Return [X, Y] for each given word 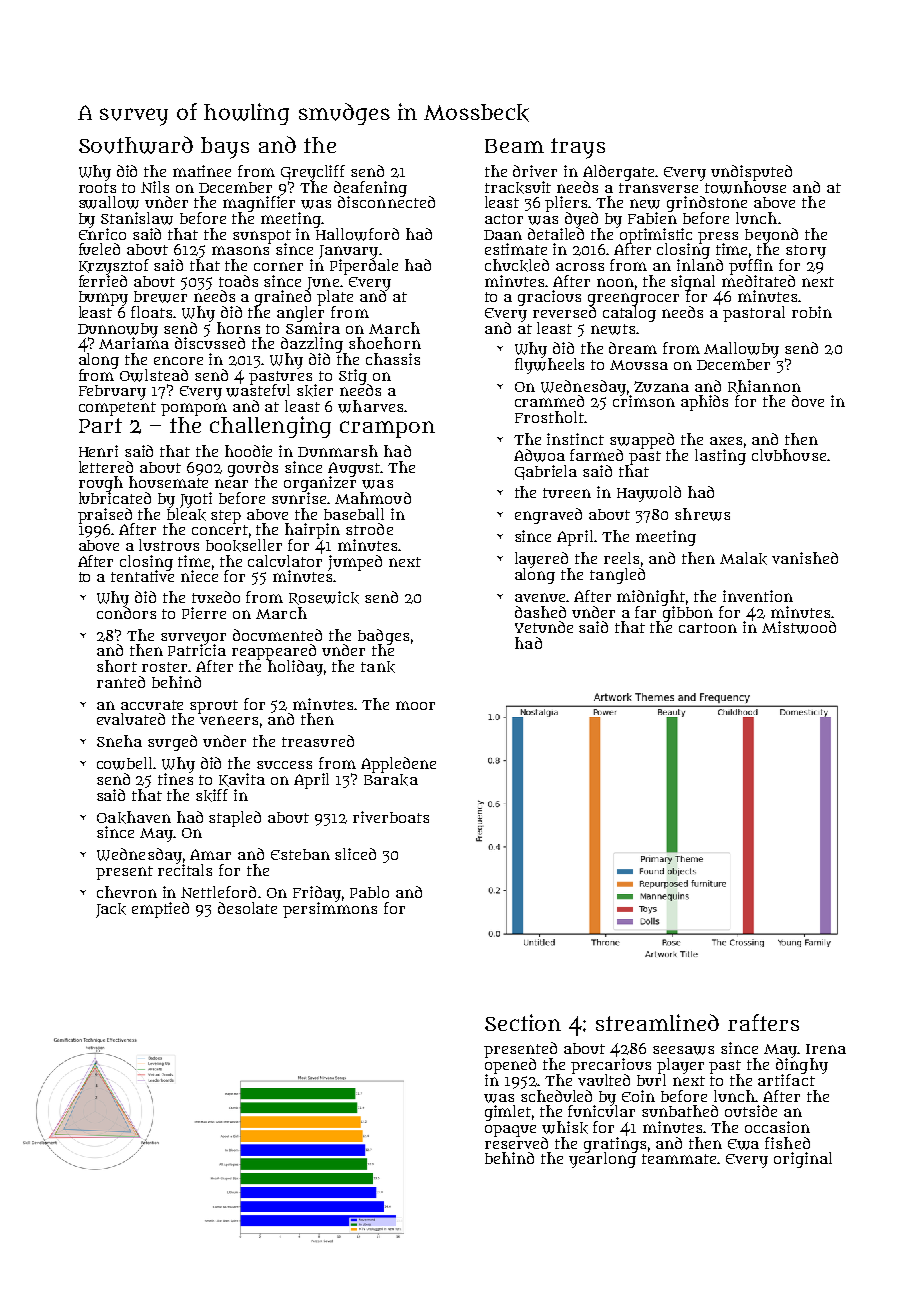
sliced [355, 854]
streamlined [657, 1022]
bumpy [103, 298]
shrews [702, 514]
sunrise [299, 498]
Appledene [398, 765]
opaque [510, 1131]
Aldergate [618, 173]
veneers [229, 720]
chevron [127, 892]
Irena [826, 1049]
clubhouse [789, 455]
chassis [393, 359]
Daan [503, 235]
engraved [548, 516]
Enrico [102, 234]
